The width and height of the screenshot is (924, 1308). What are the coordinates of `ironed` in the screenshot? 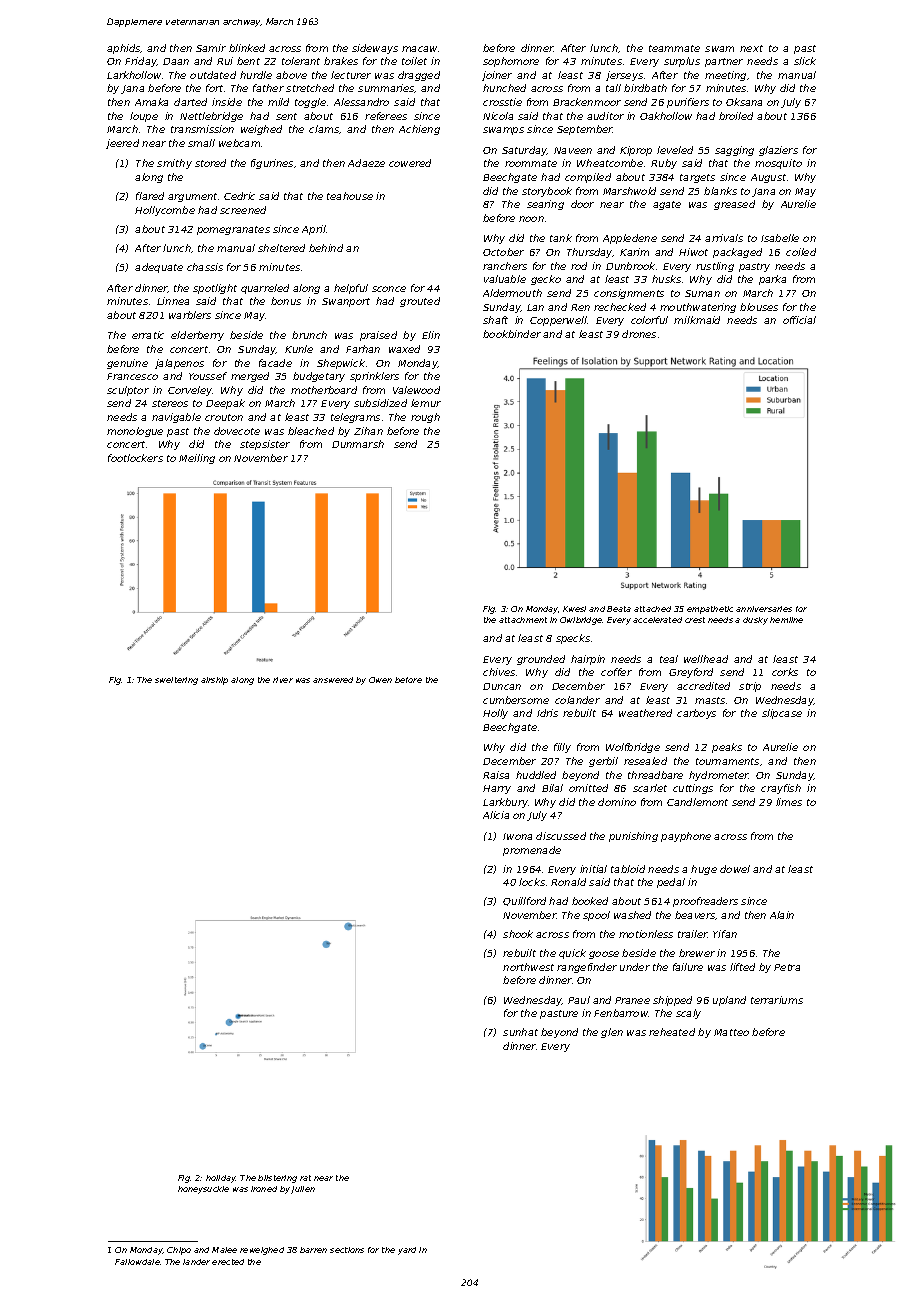 It's located at (264, 1189).
